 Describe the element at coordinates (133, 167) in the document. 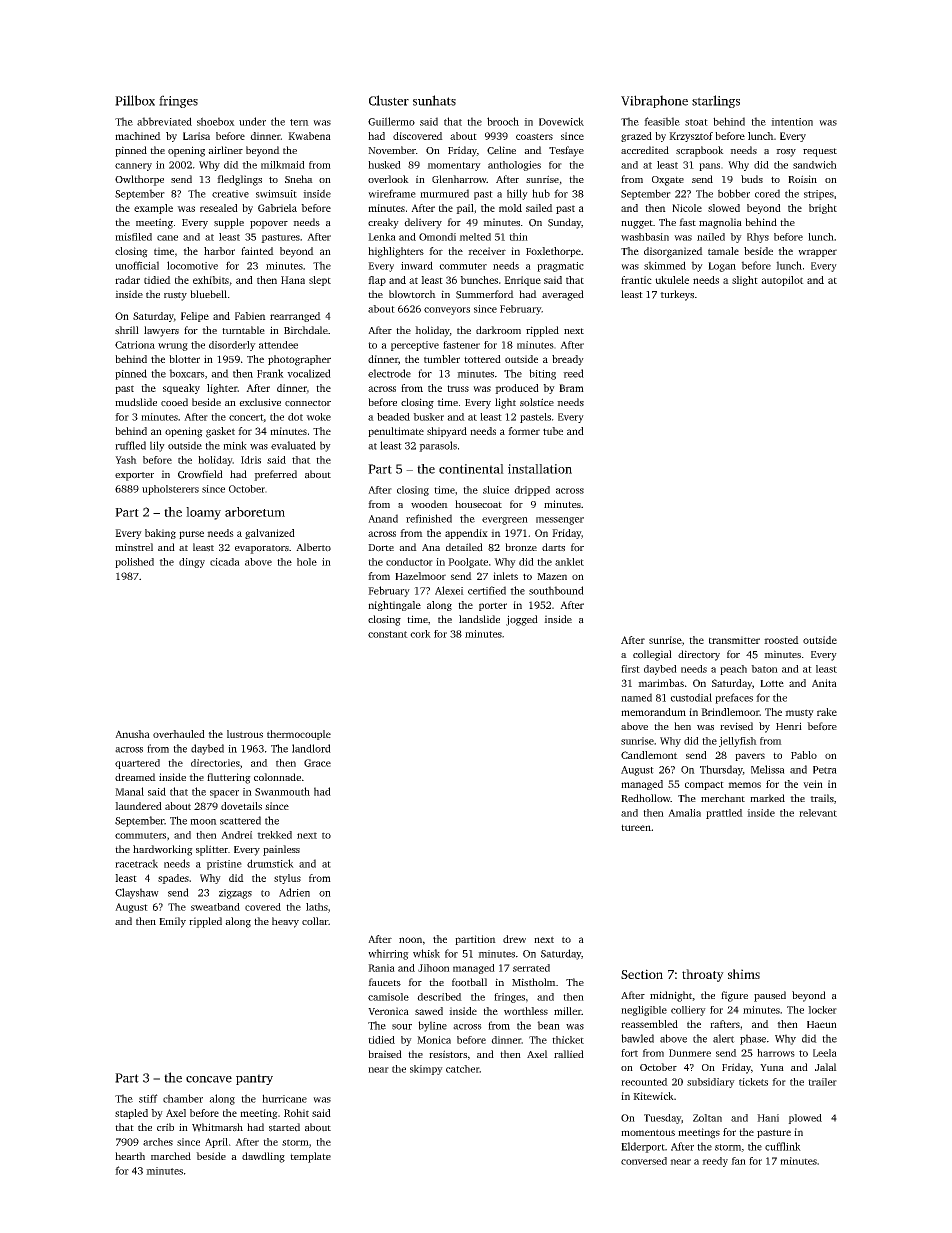

I see `cannery` at that location.
